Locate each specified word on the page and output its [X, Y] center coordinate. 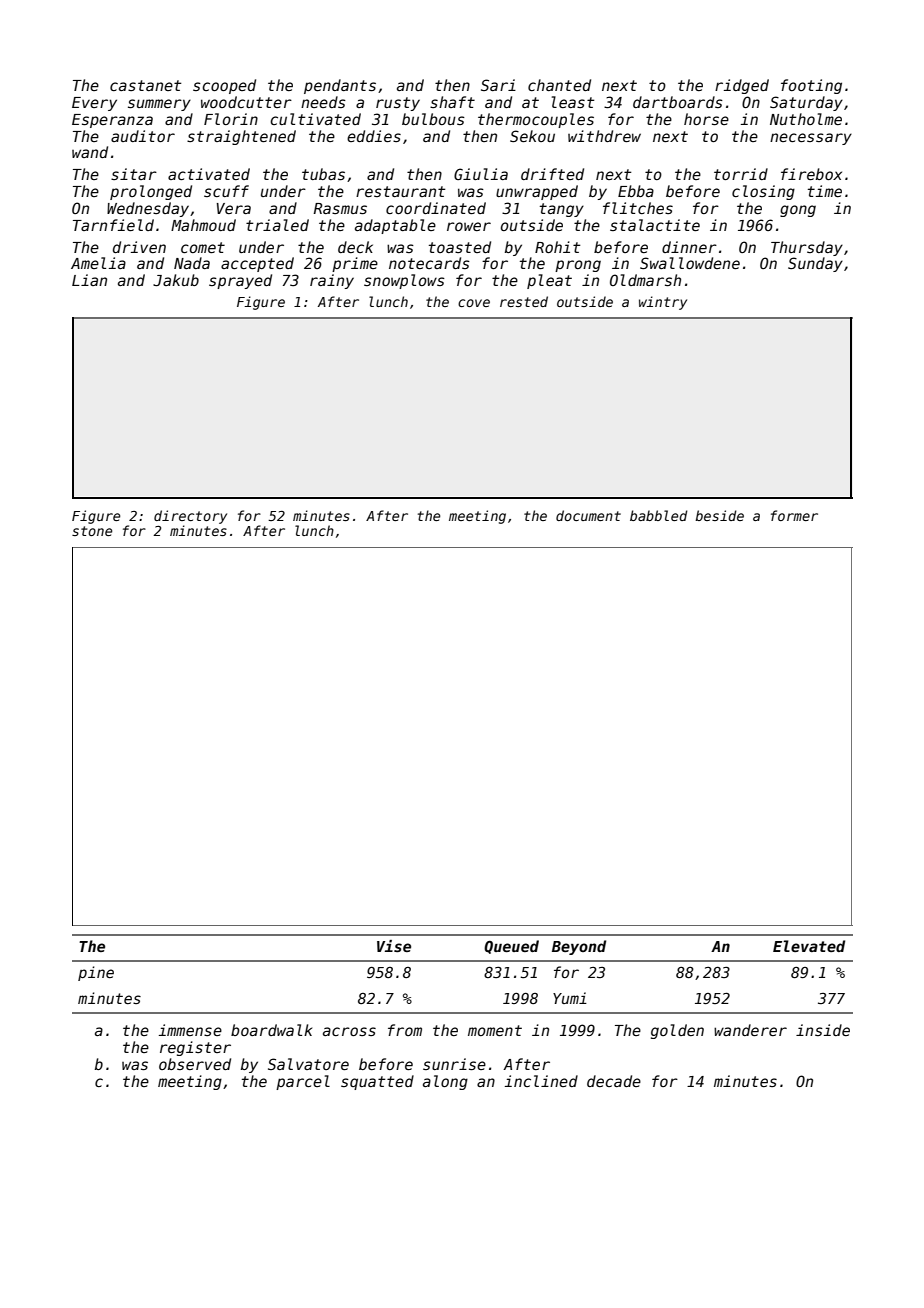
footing [811, 86]
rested [524, 301]
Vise [394, 946]
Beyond [579, 947]
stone [92, 531]
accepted [257, 264]
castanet [145, 85]
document [588, 515]
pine [96, 973]
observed [195, 1064]
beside [719, 515]
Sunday [815, 264]
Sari [498, 85]
